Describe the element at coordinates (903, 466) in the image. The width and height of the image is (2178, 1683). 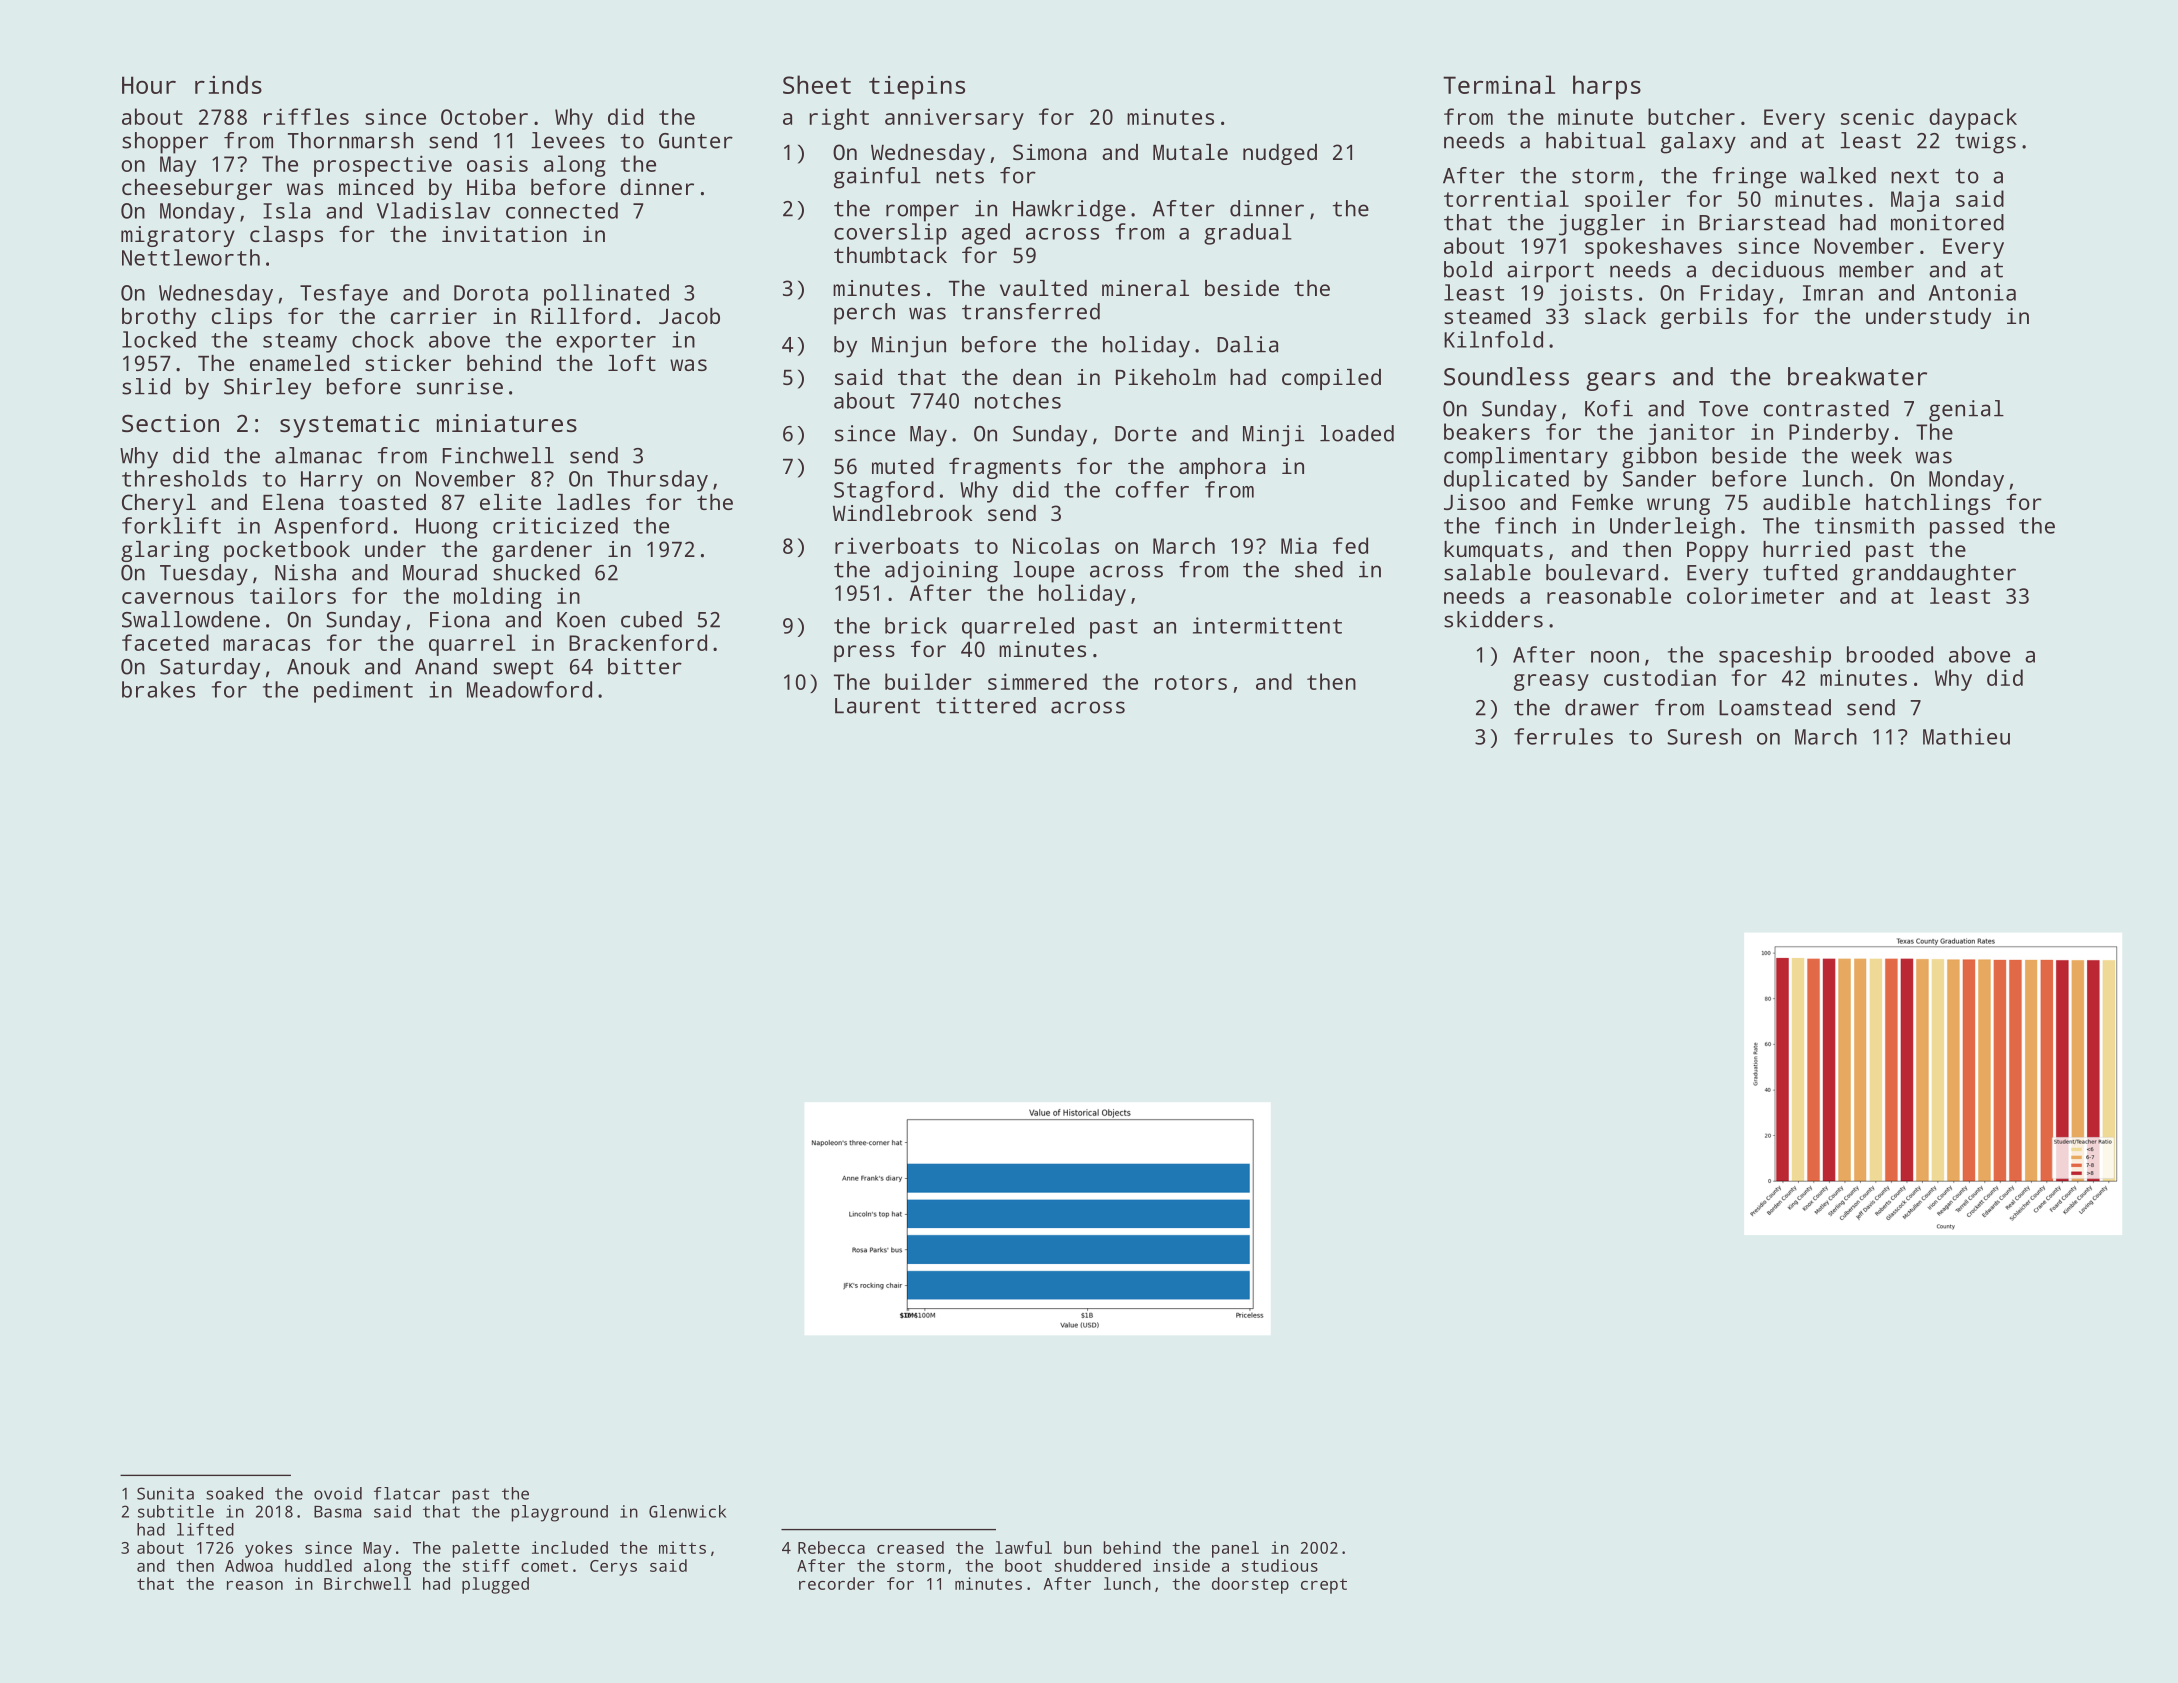
I see `muted` at that location.
